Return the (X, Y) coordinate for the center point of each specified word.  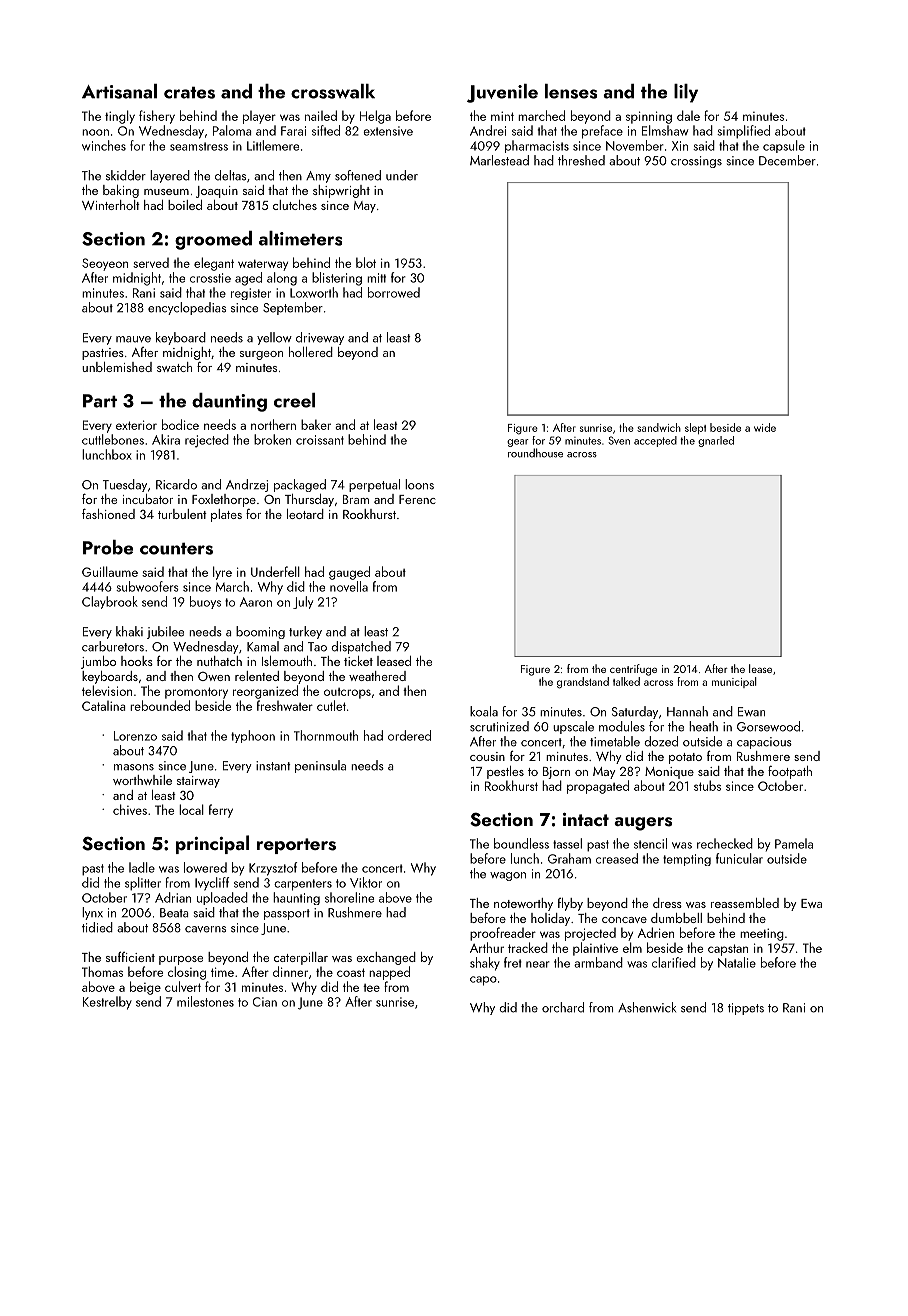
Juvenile (502, 93)
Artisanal (119, 91)
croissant (320, 440)
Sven (619, 440)
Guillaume (110, 571)
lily (686, 93)
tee (371, 988)
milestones (205, 1001)
